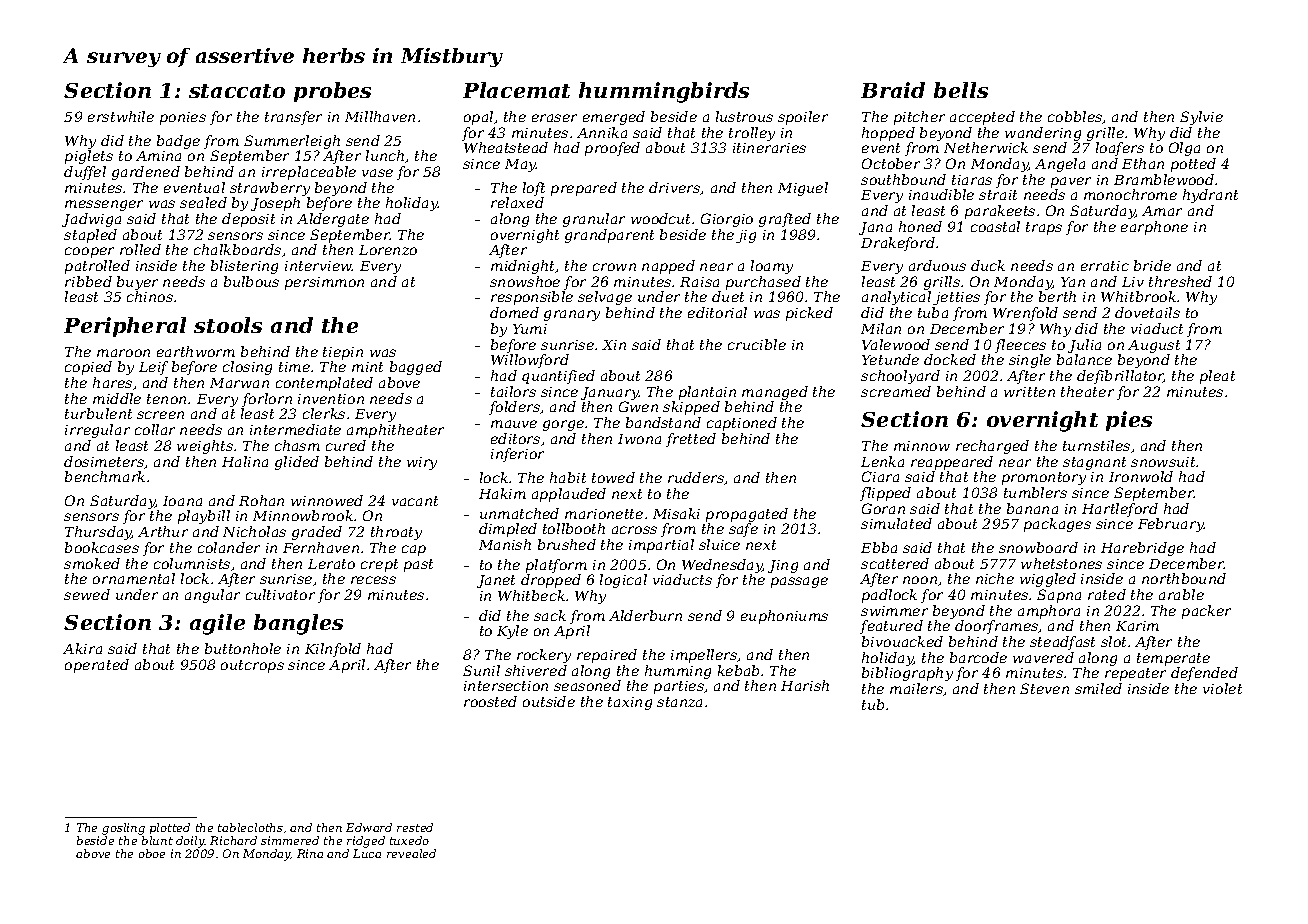  I want to click on simulated, so click(896, 523).
